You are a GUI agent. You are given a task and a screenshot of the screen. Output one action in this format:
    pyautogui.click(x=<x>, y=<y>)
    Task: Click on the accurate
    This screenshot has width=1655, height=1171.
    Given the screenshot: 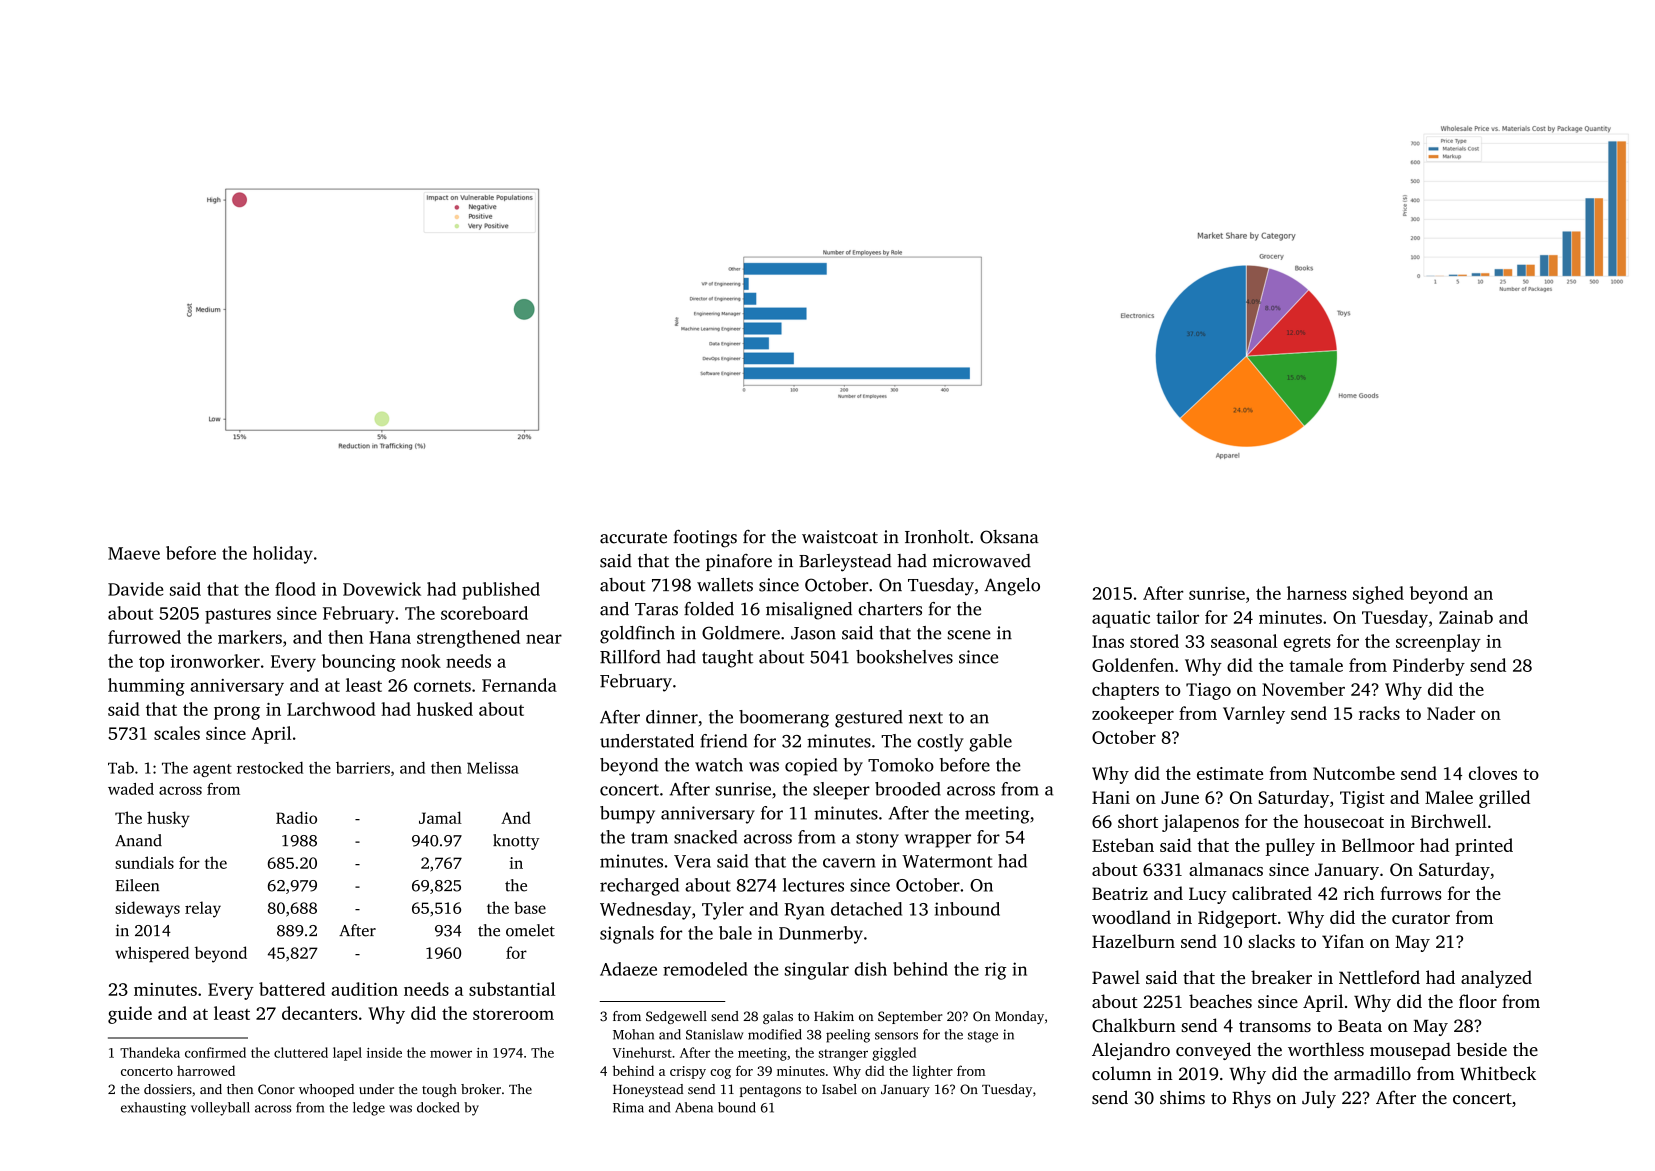 What is the action you would take?
    pyautogui.click(x=633, y=538)
